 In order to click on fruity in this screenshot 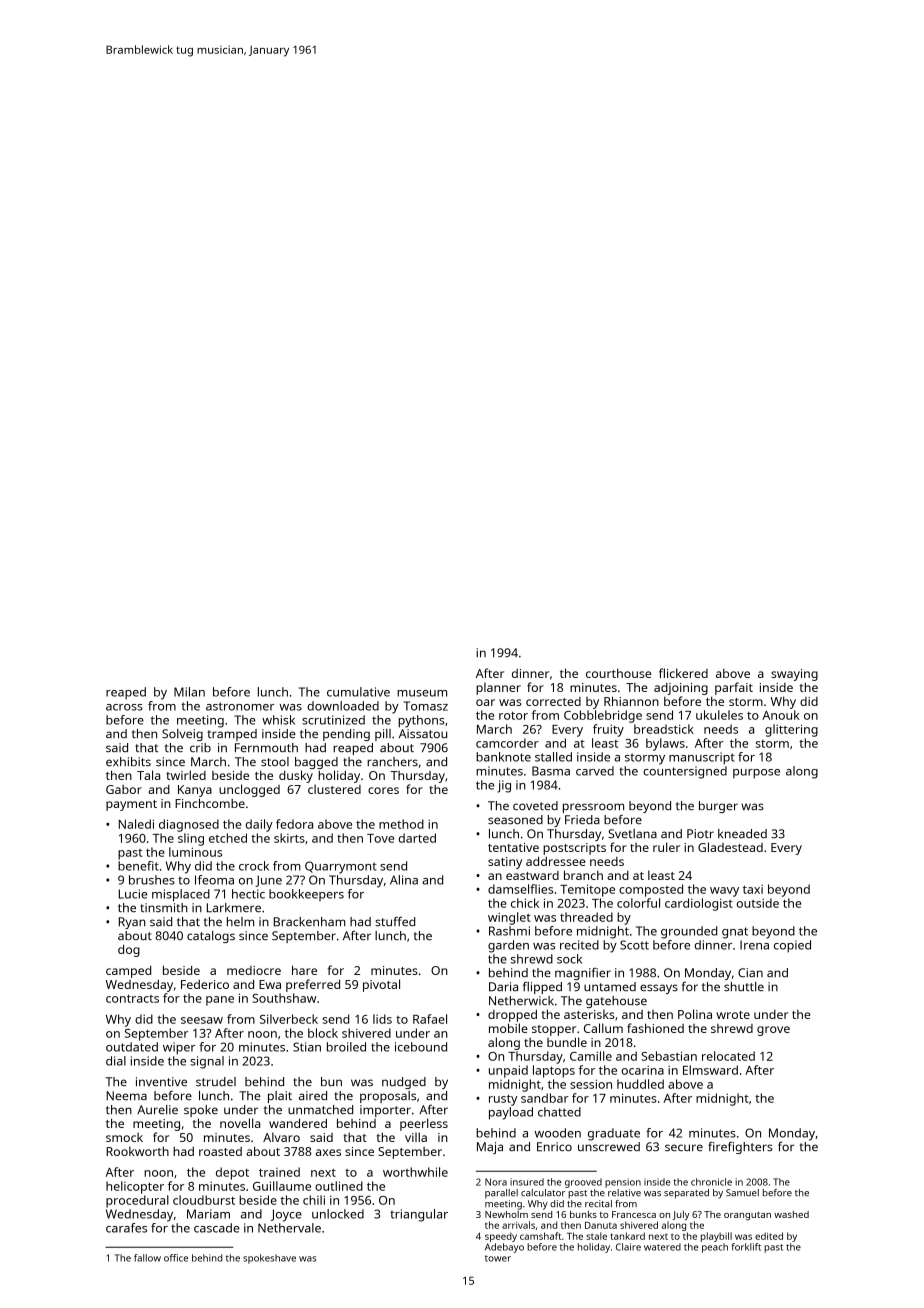, I will do `click(608, 730)`.
